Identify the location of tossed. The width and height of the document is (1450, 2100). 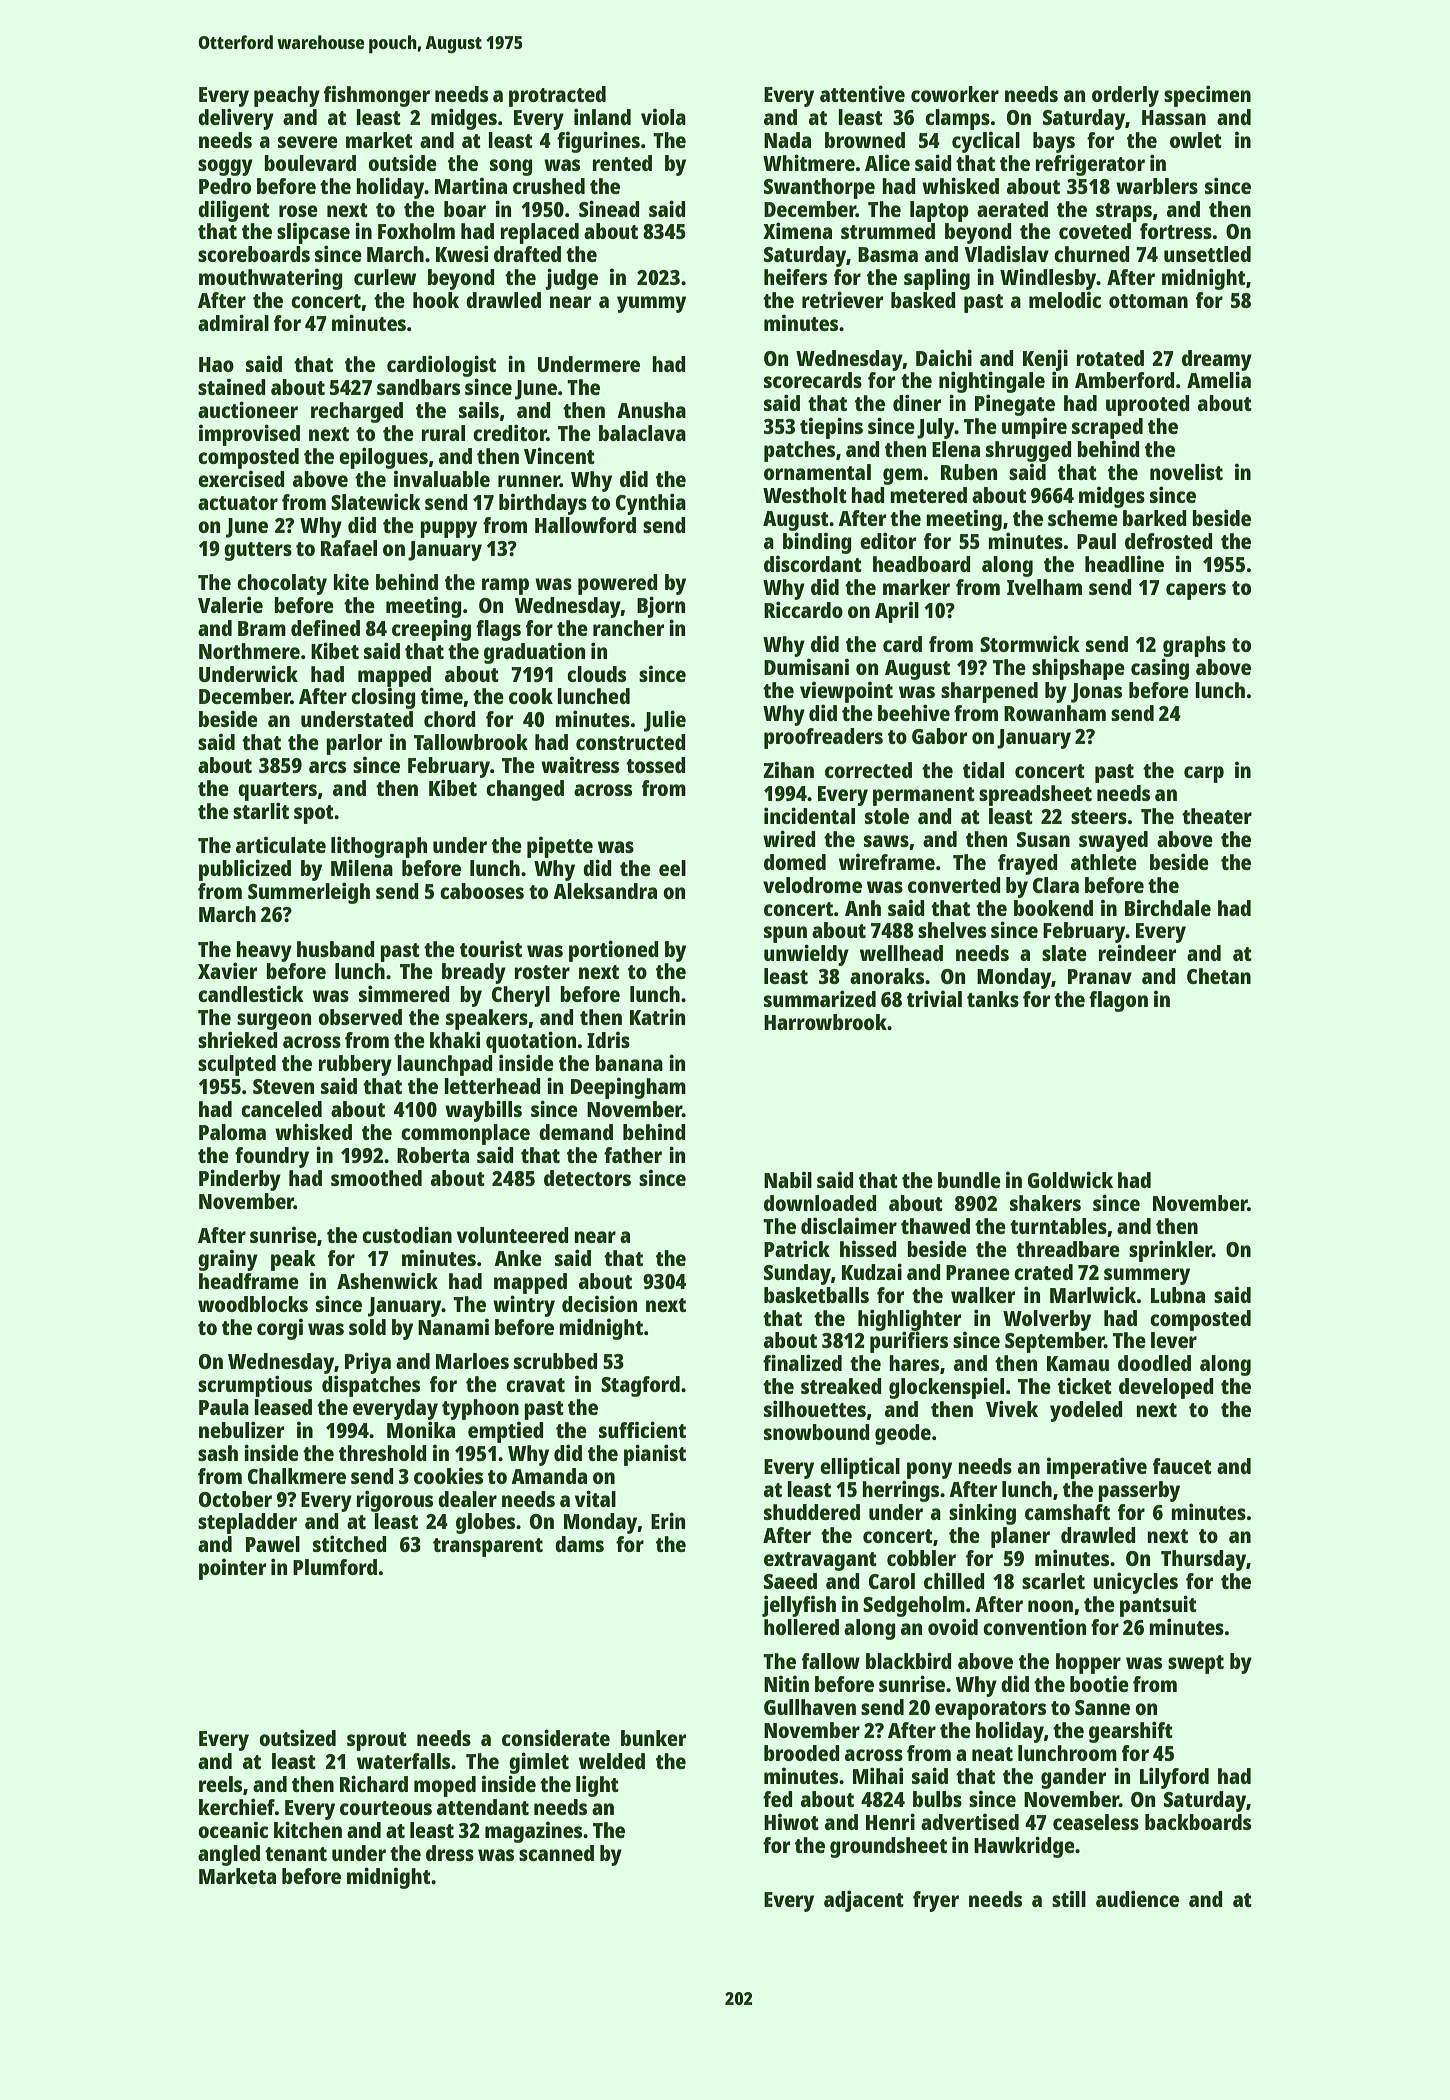
(656, 765).
